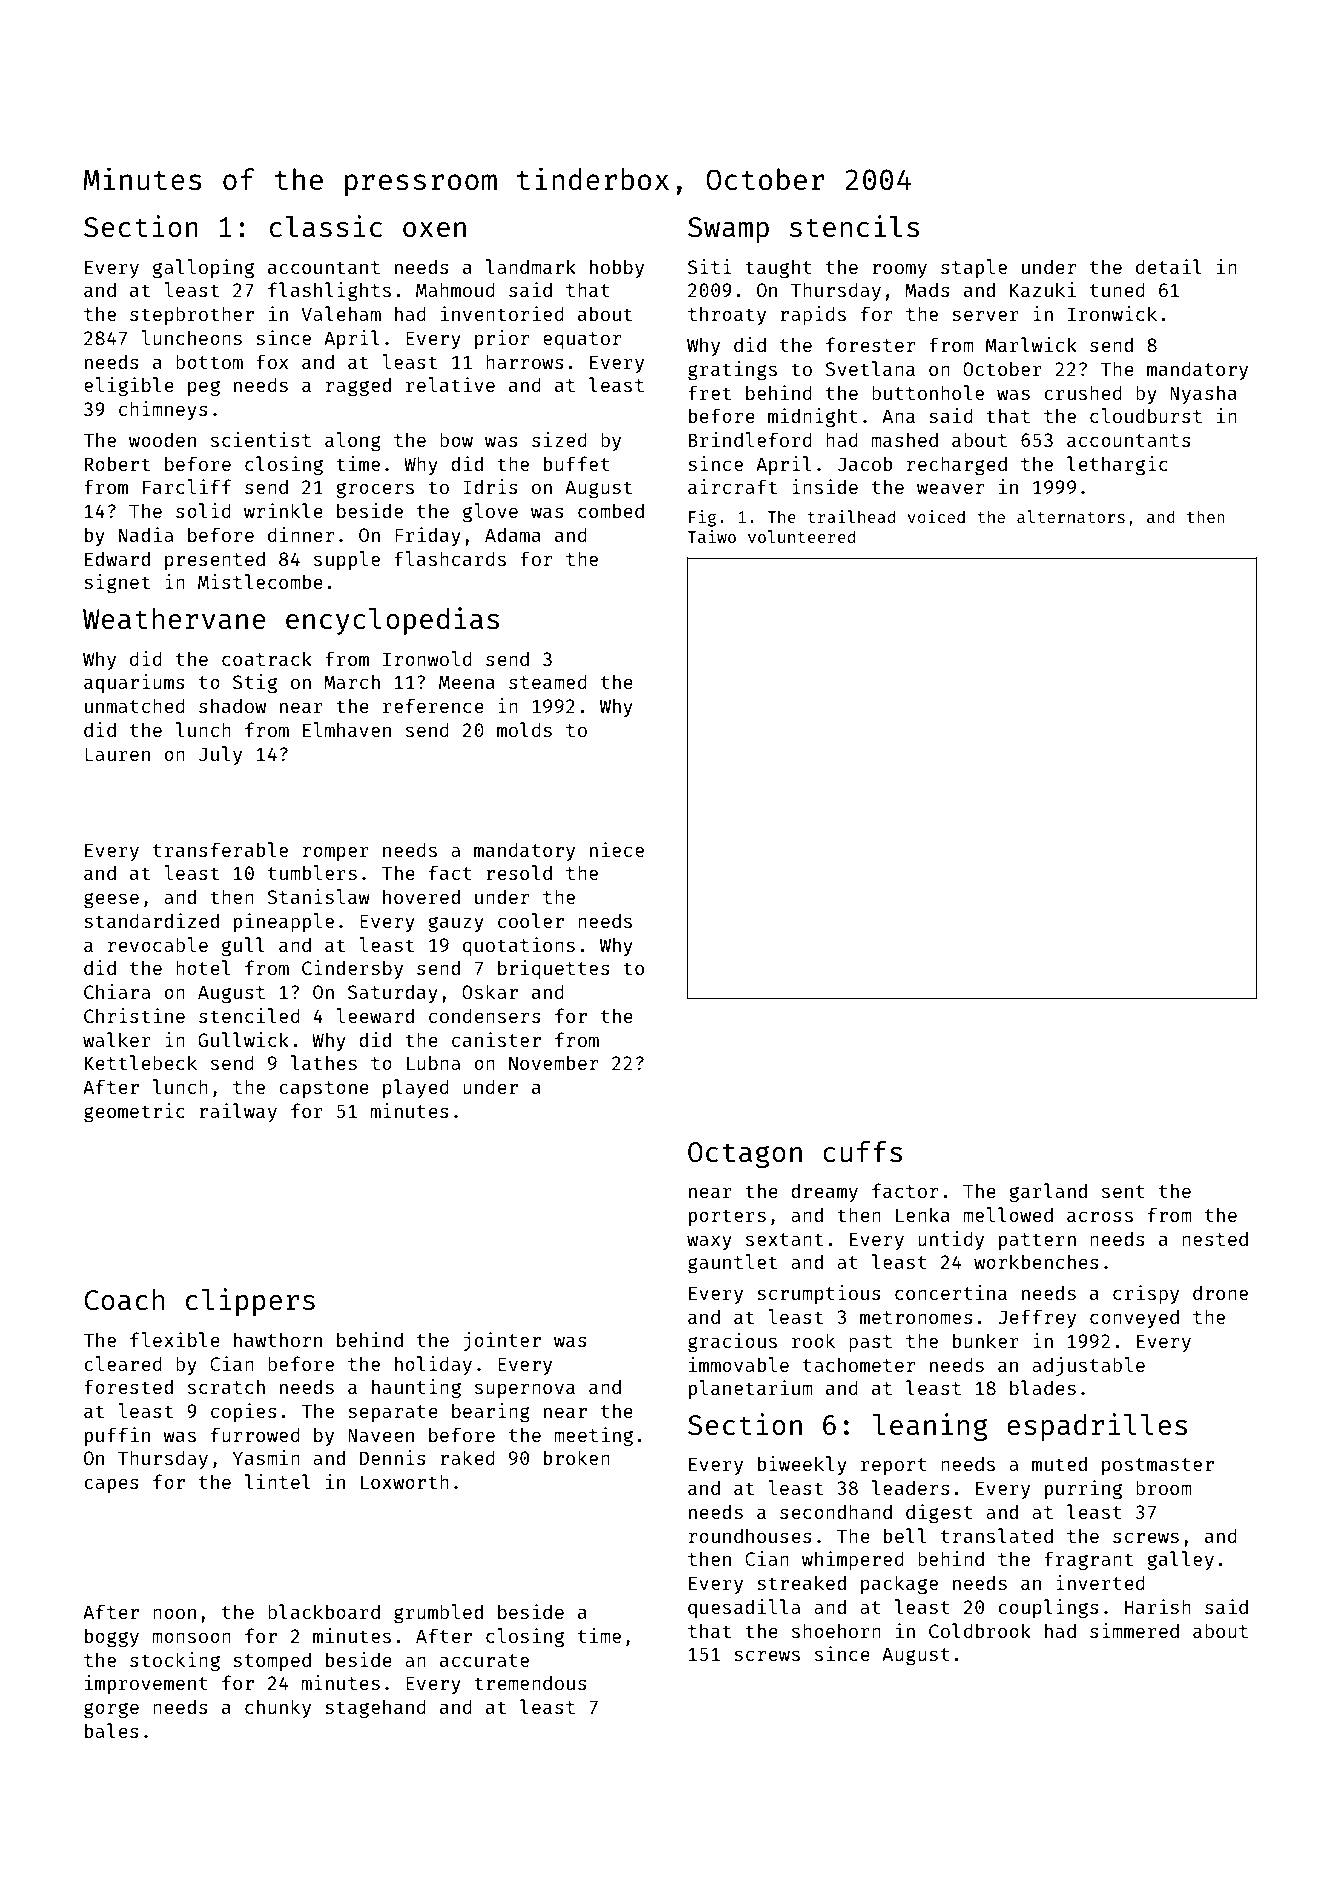 This screenshot has width=1340, height=1896. What do you see at coordinates (611, 510) in the screenshot?
I see `combed` at bounding box center [611, 510].
